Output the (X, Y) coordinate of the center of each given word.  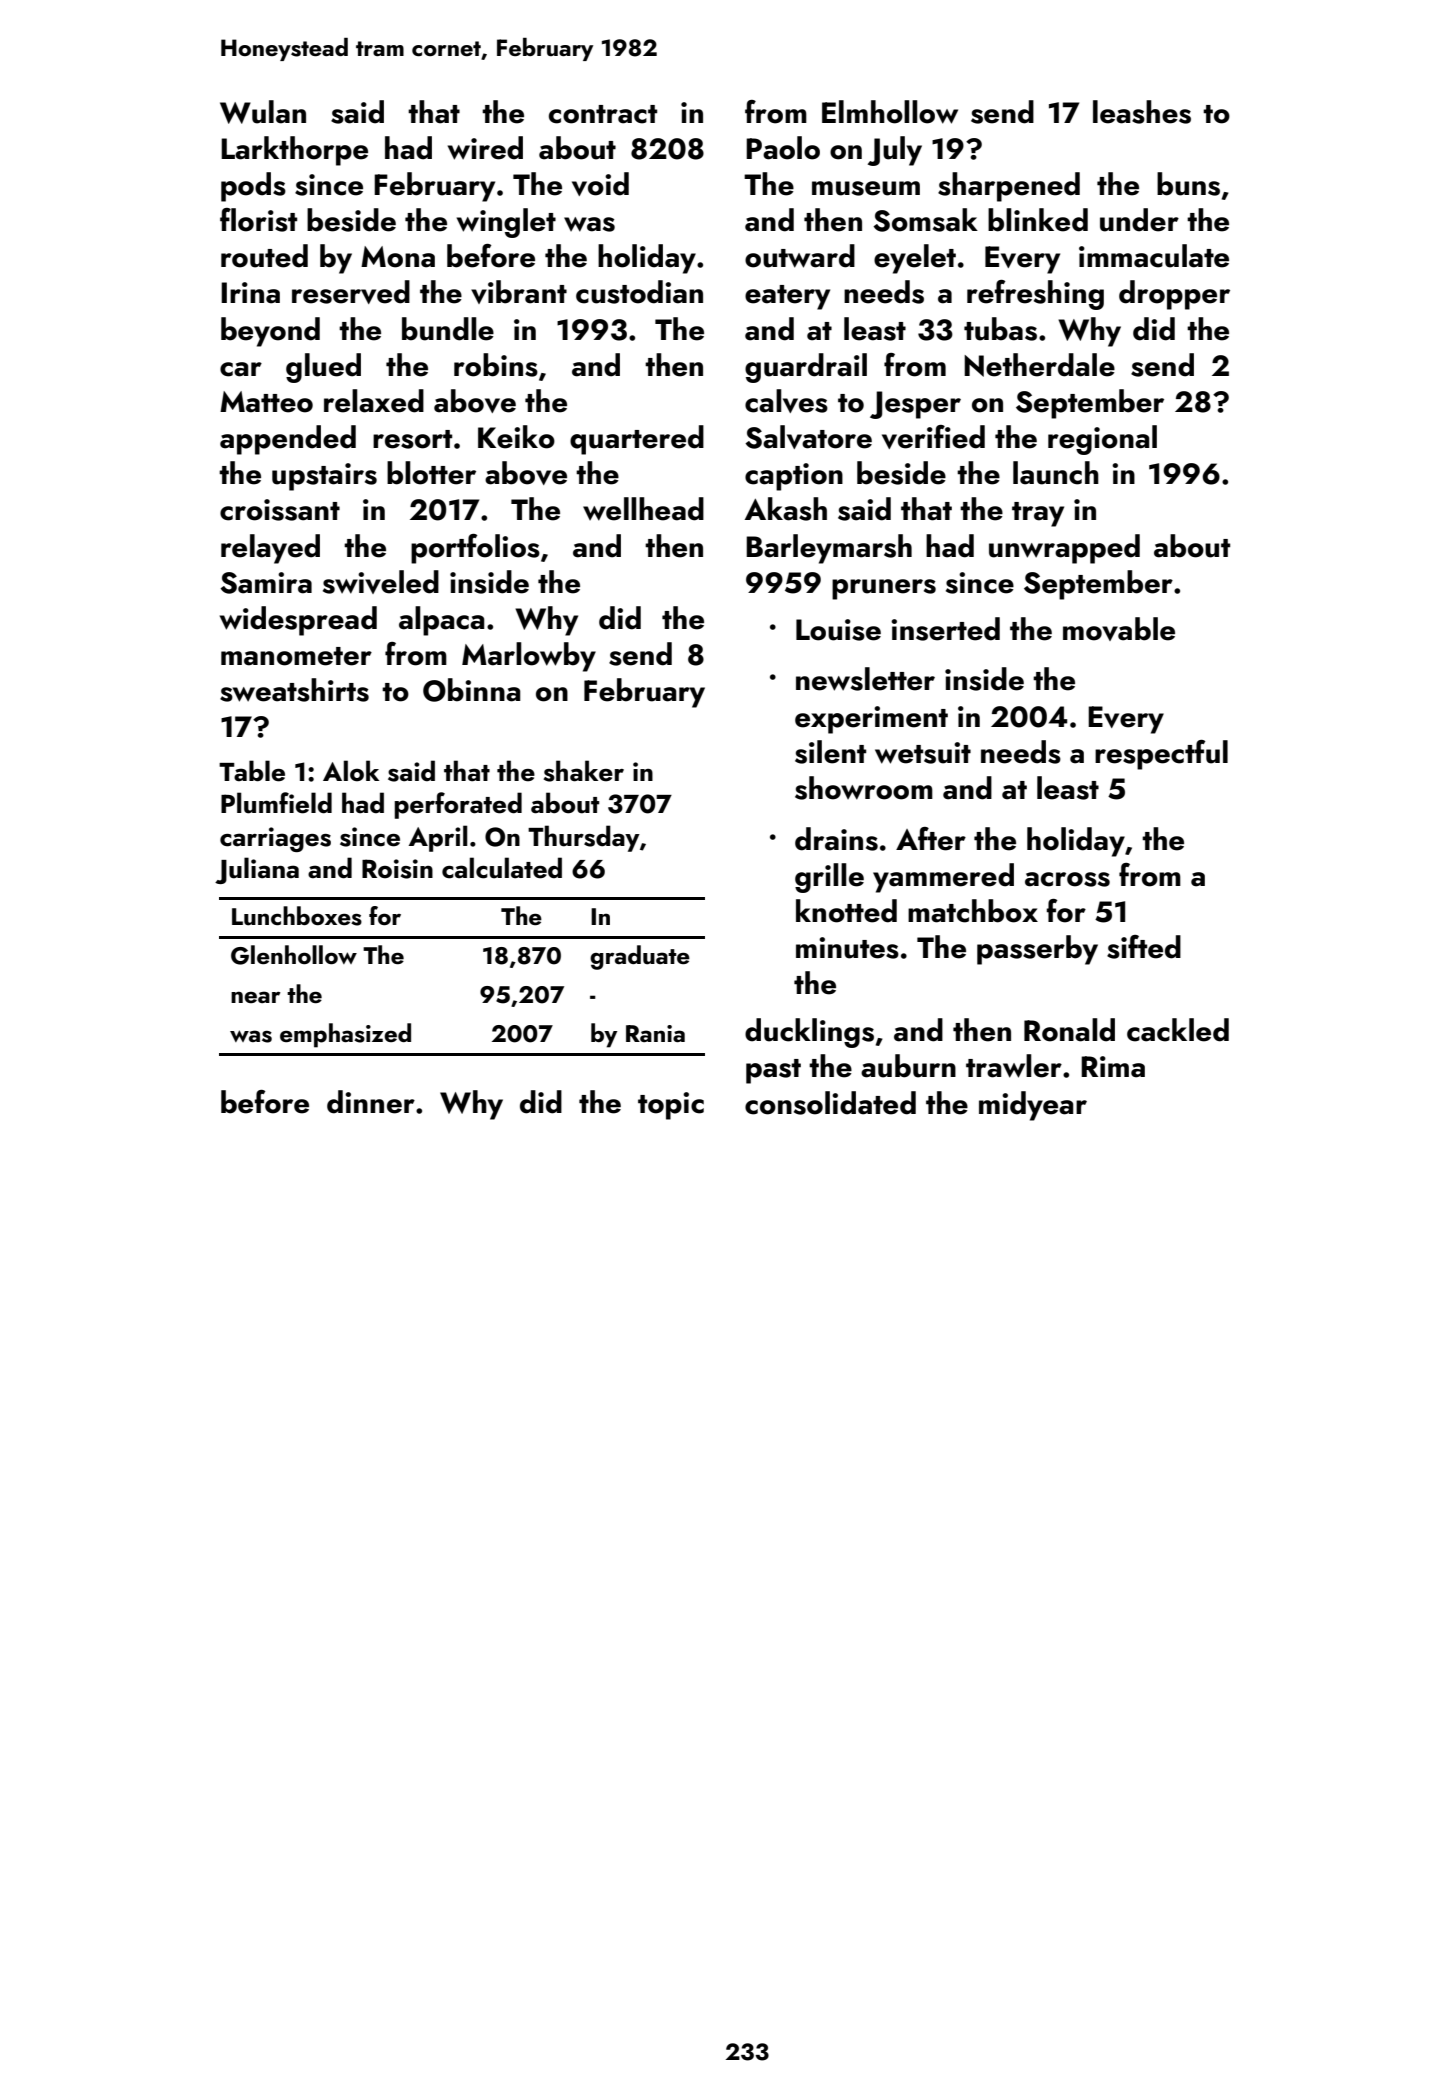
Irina (250, 293)
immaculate (1154, 256)
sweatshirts (294, 690)
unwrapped (1064, 549)
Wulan (263, 112)
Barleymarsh (829, 549)
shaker (584, 771)
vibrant (519, 292)
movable (1119, 629)
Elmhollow (890, 112)
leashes (1142, 112)
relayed (270, 549)
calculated (502, 868)
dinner (371, 1102)
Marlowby (529, 657)
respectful (1161, 755)
